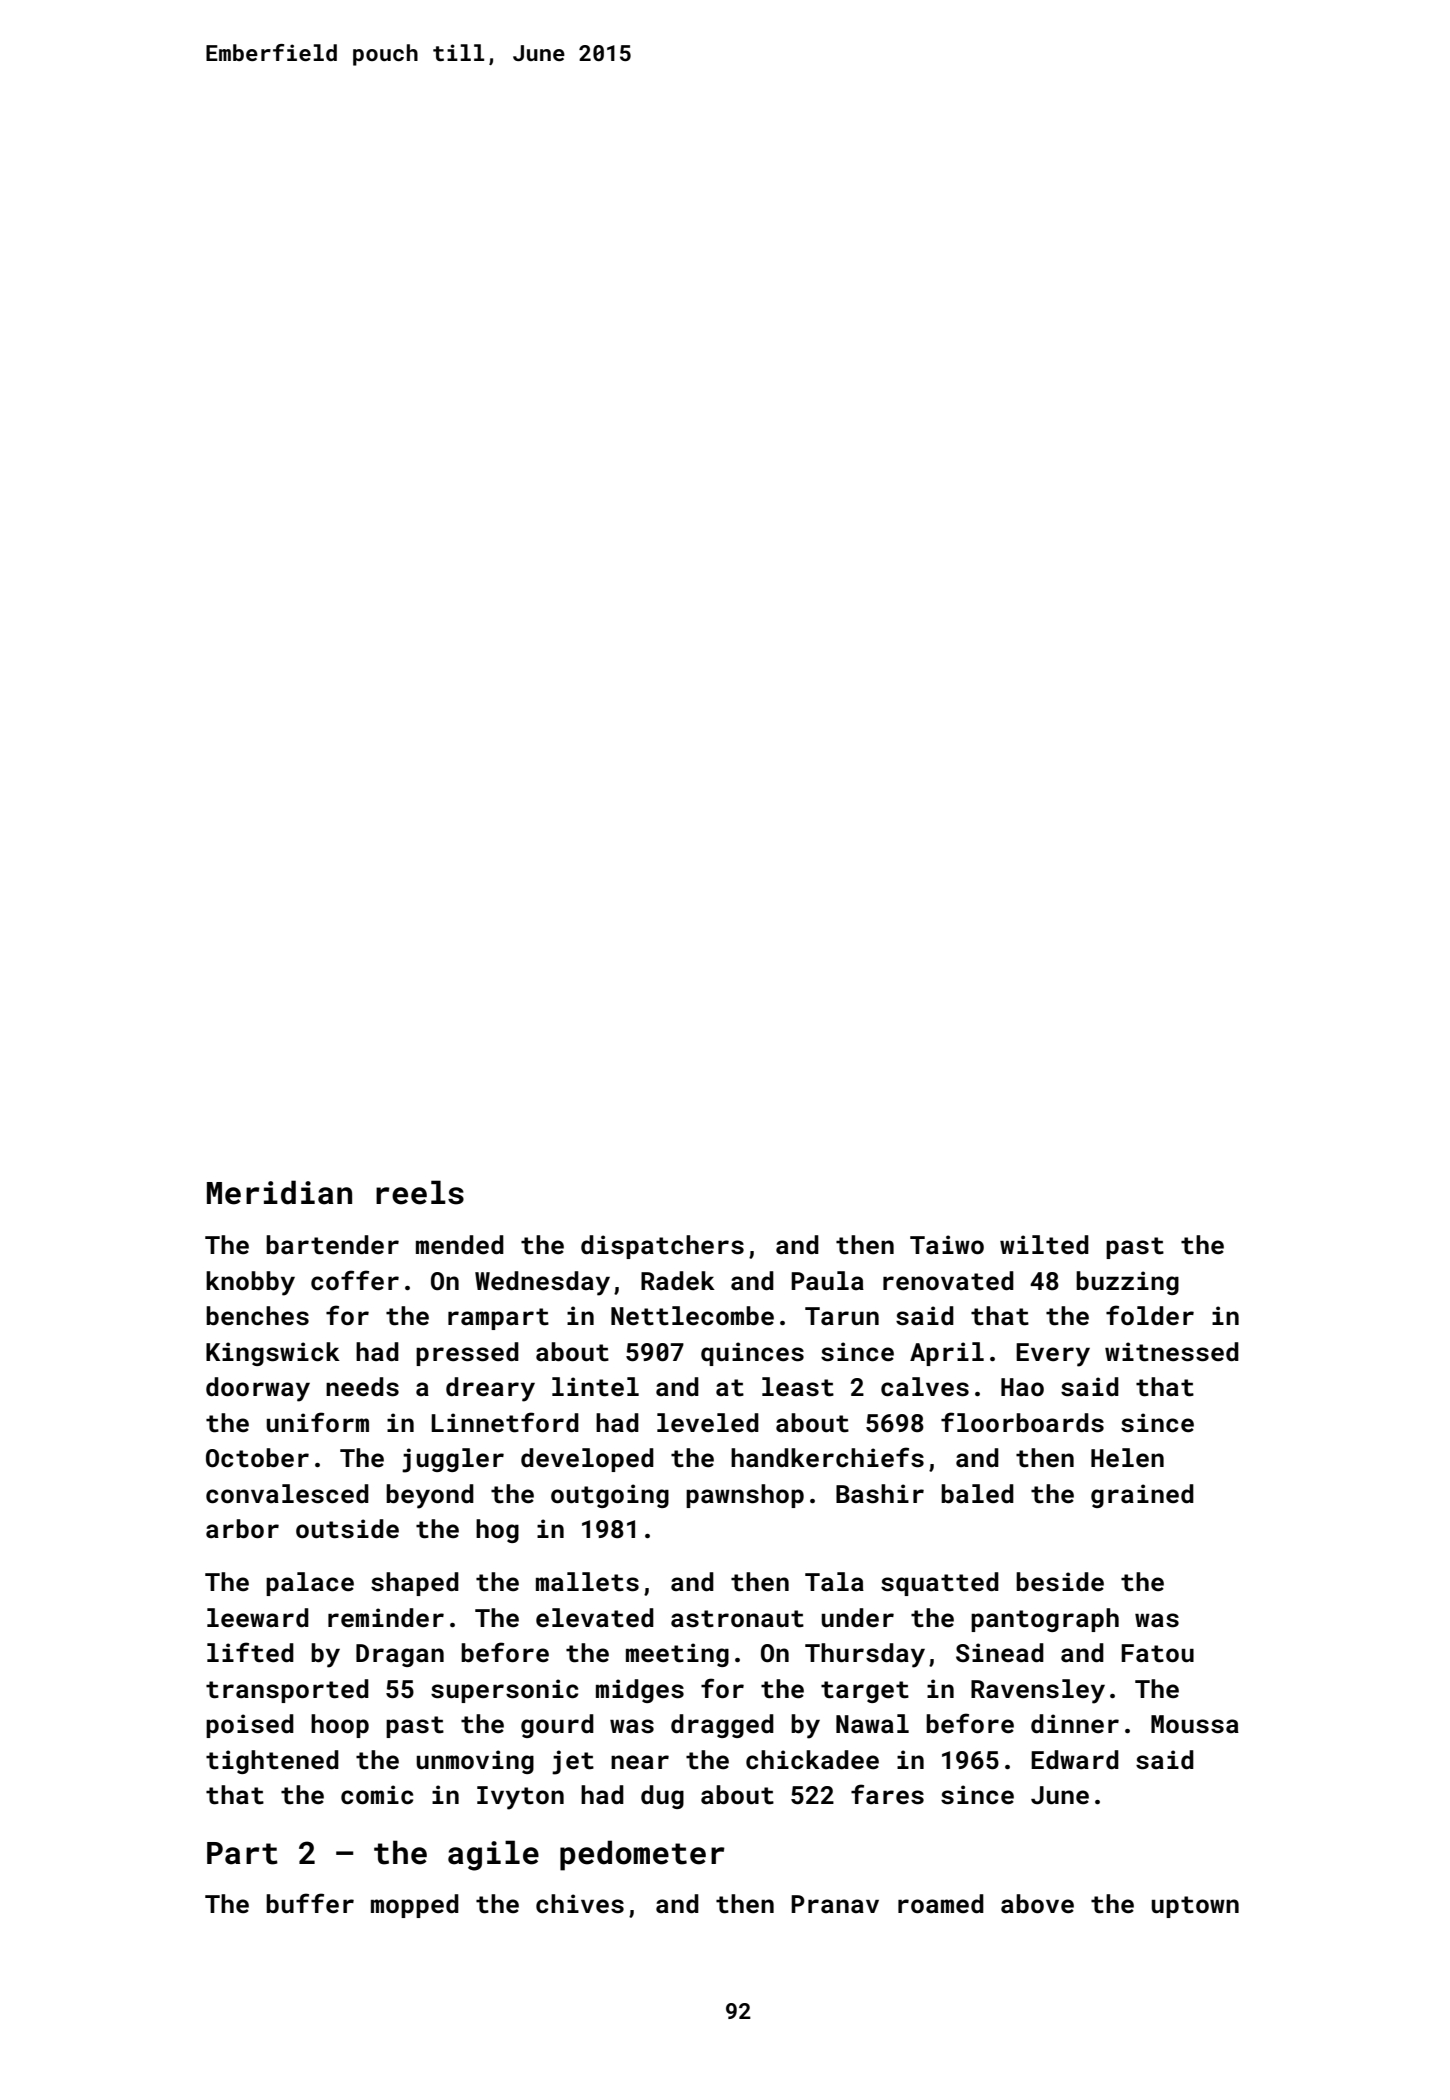 This image has height=2100, width=1450. I want to click on juggler, so click(453, 1460).
